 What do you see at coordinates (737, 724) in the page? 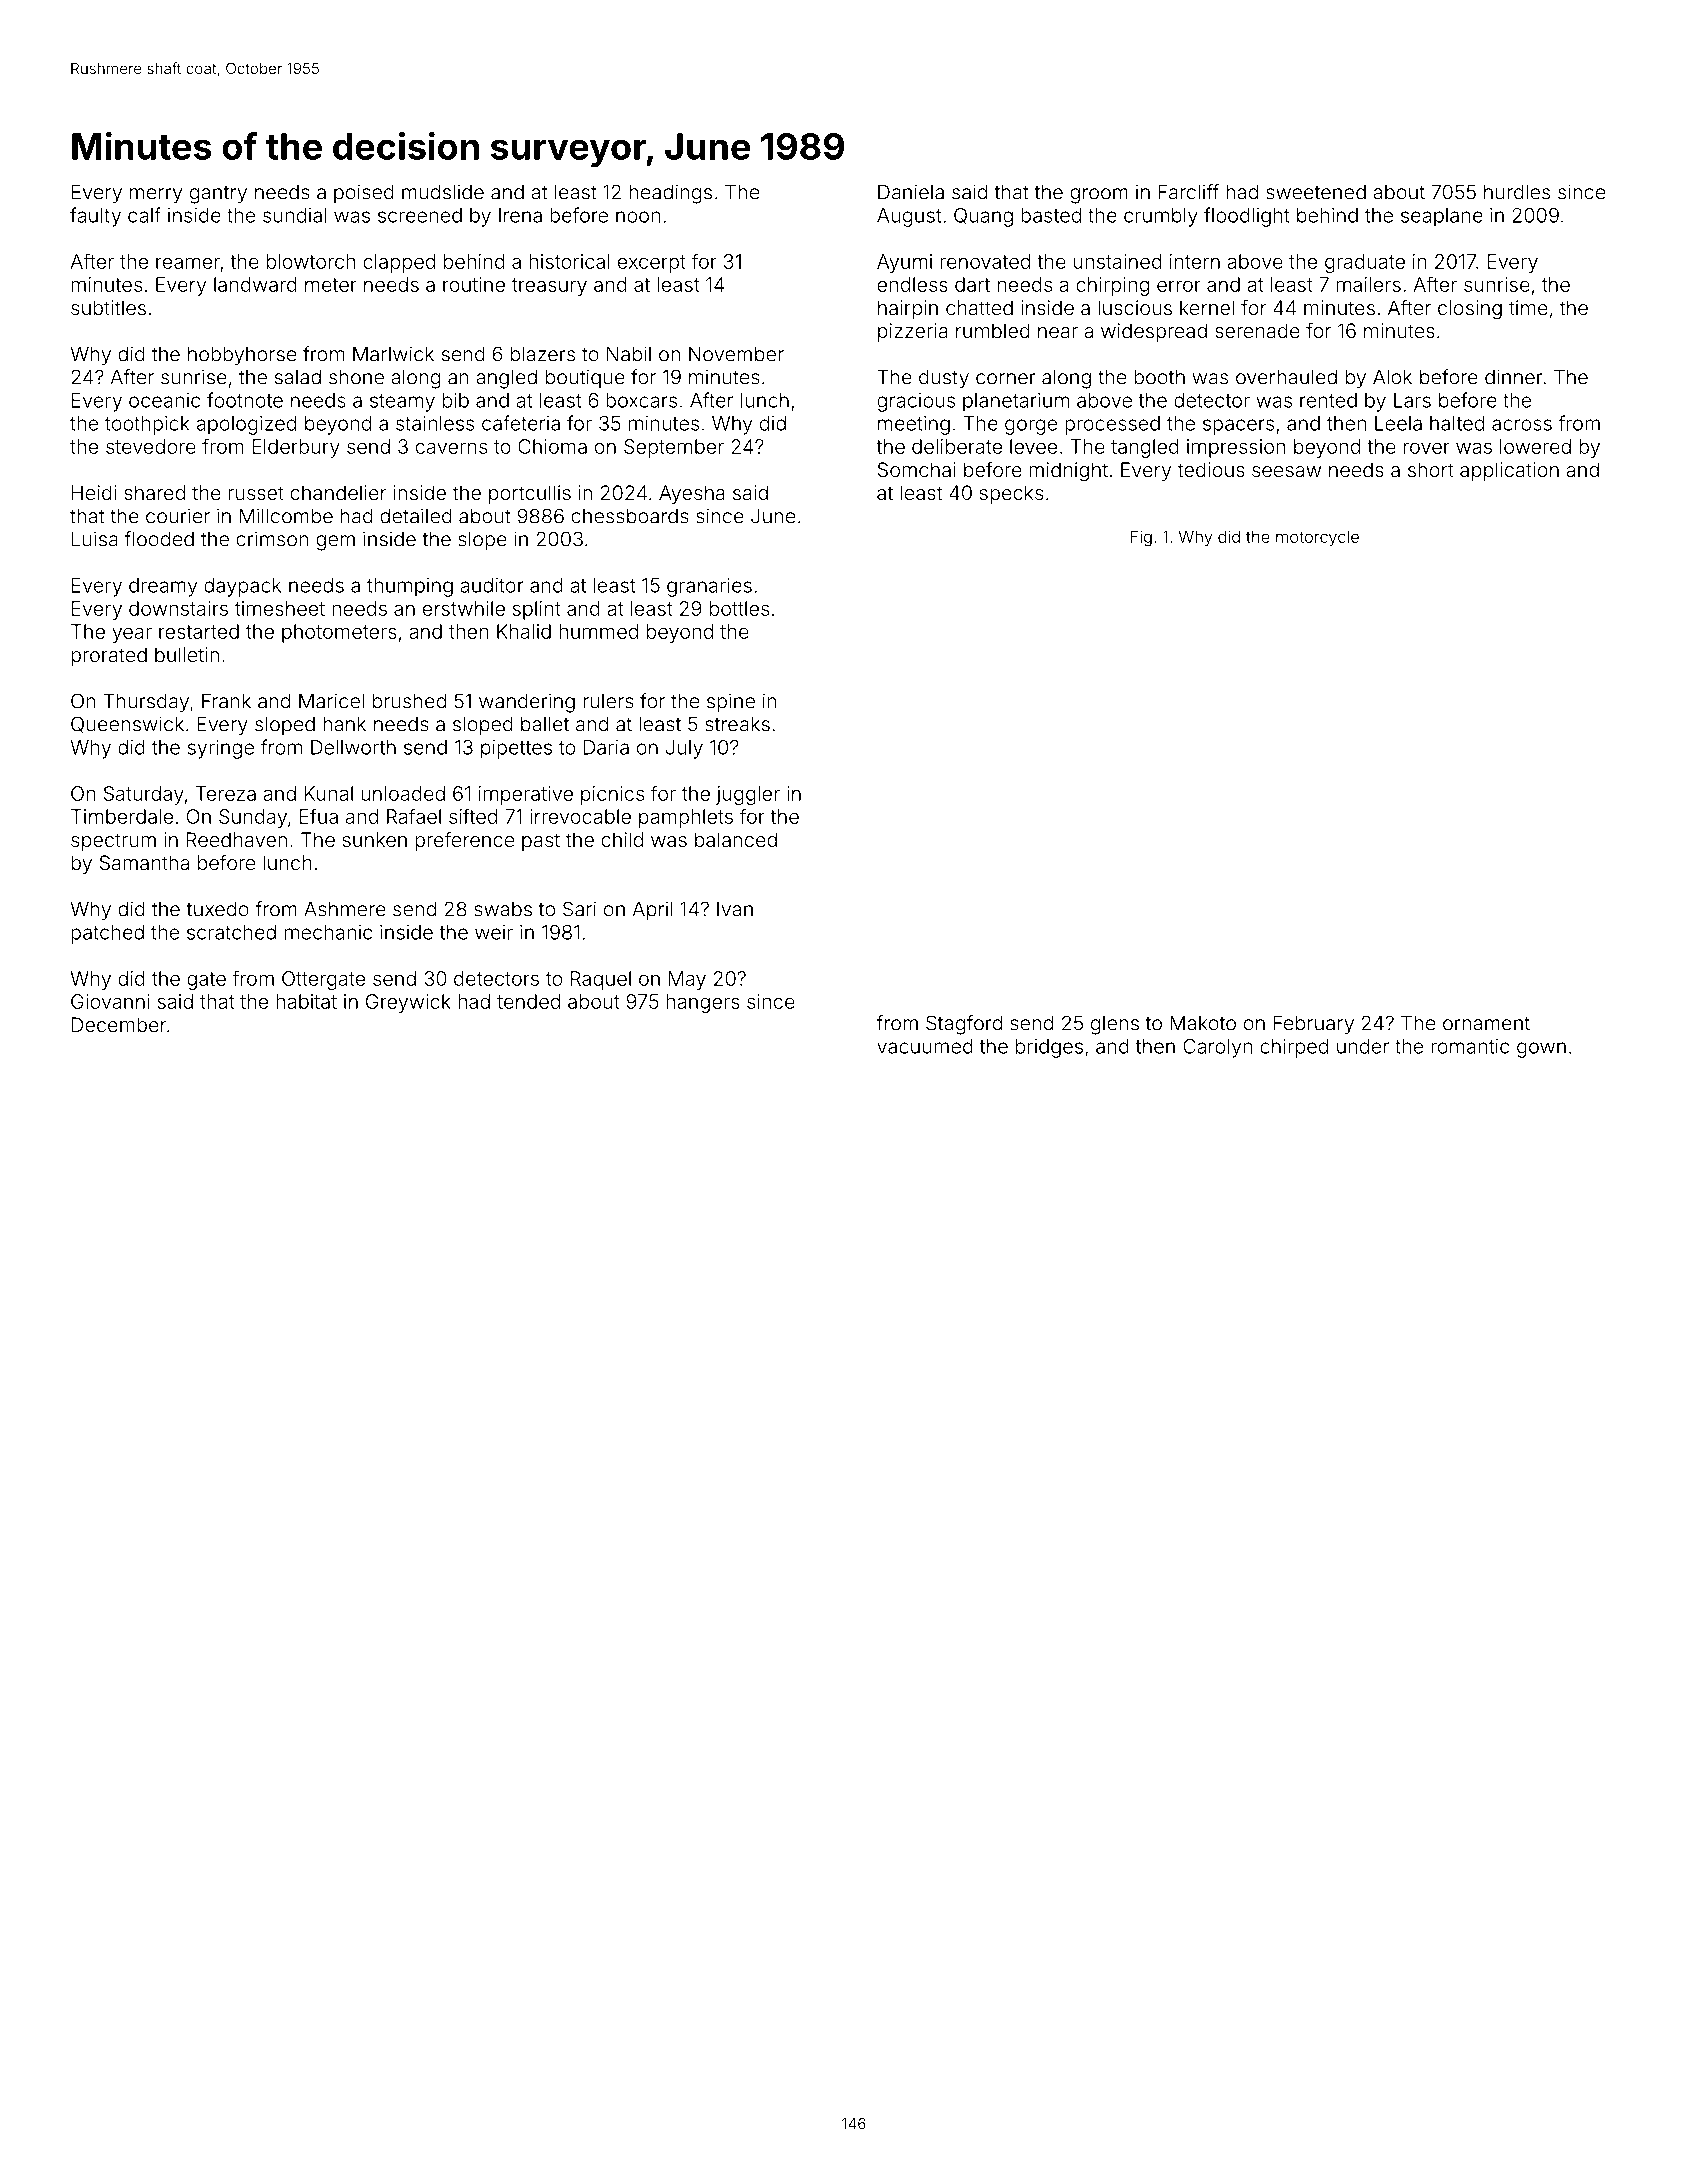
I see `streaks` at bounding box center [737, 724].
